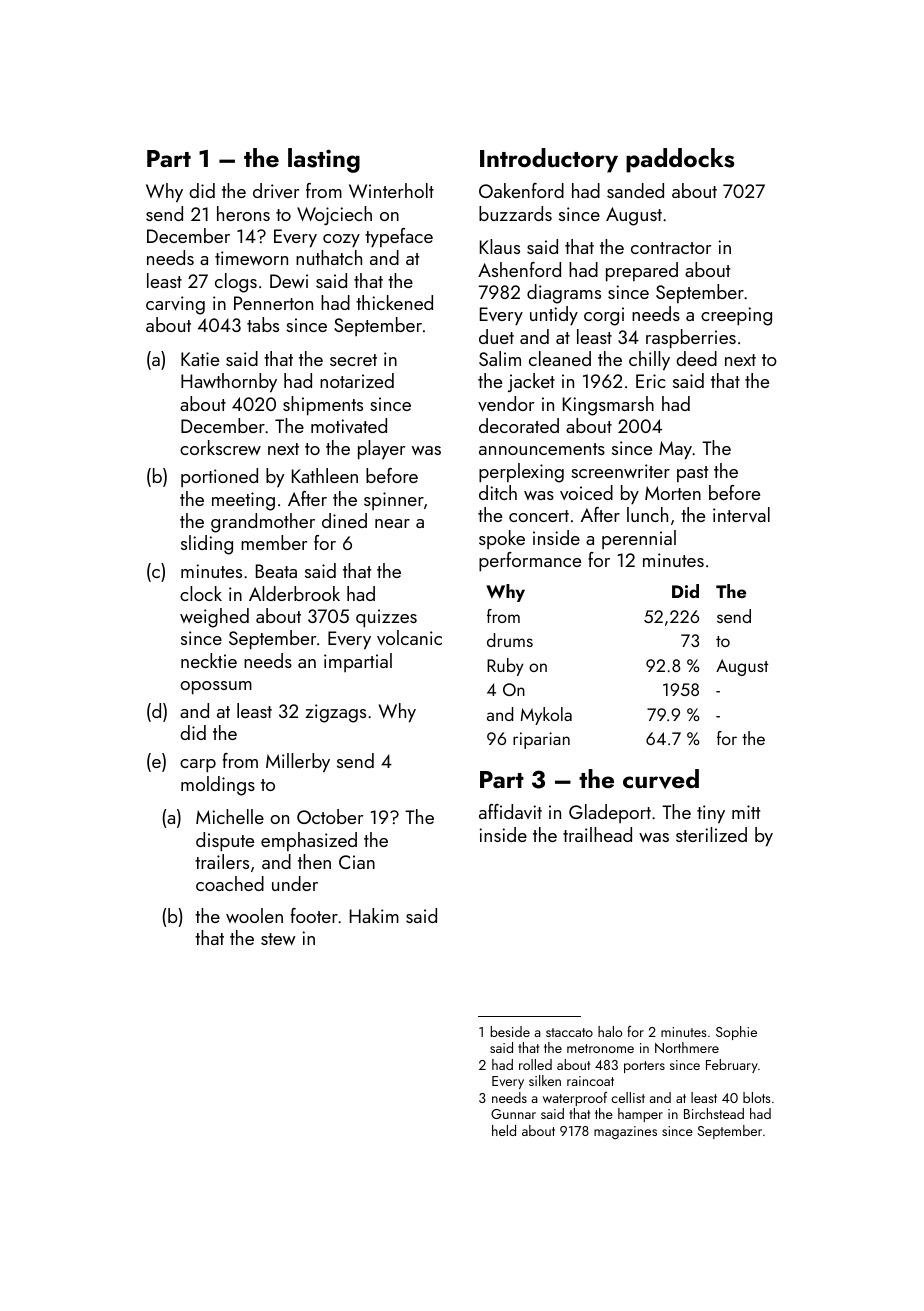  What do you see at coordinates (736, 316) in the page?
I see `creeping` at bounding box center [736, 316].
